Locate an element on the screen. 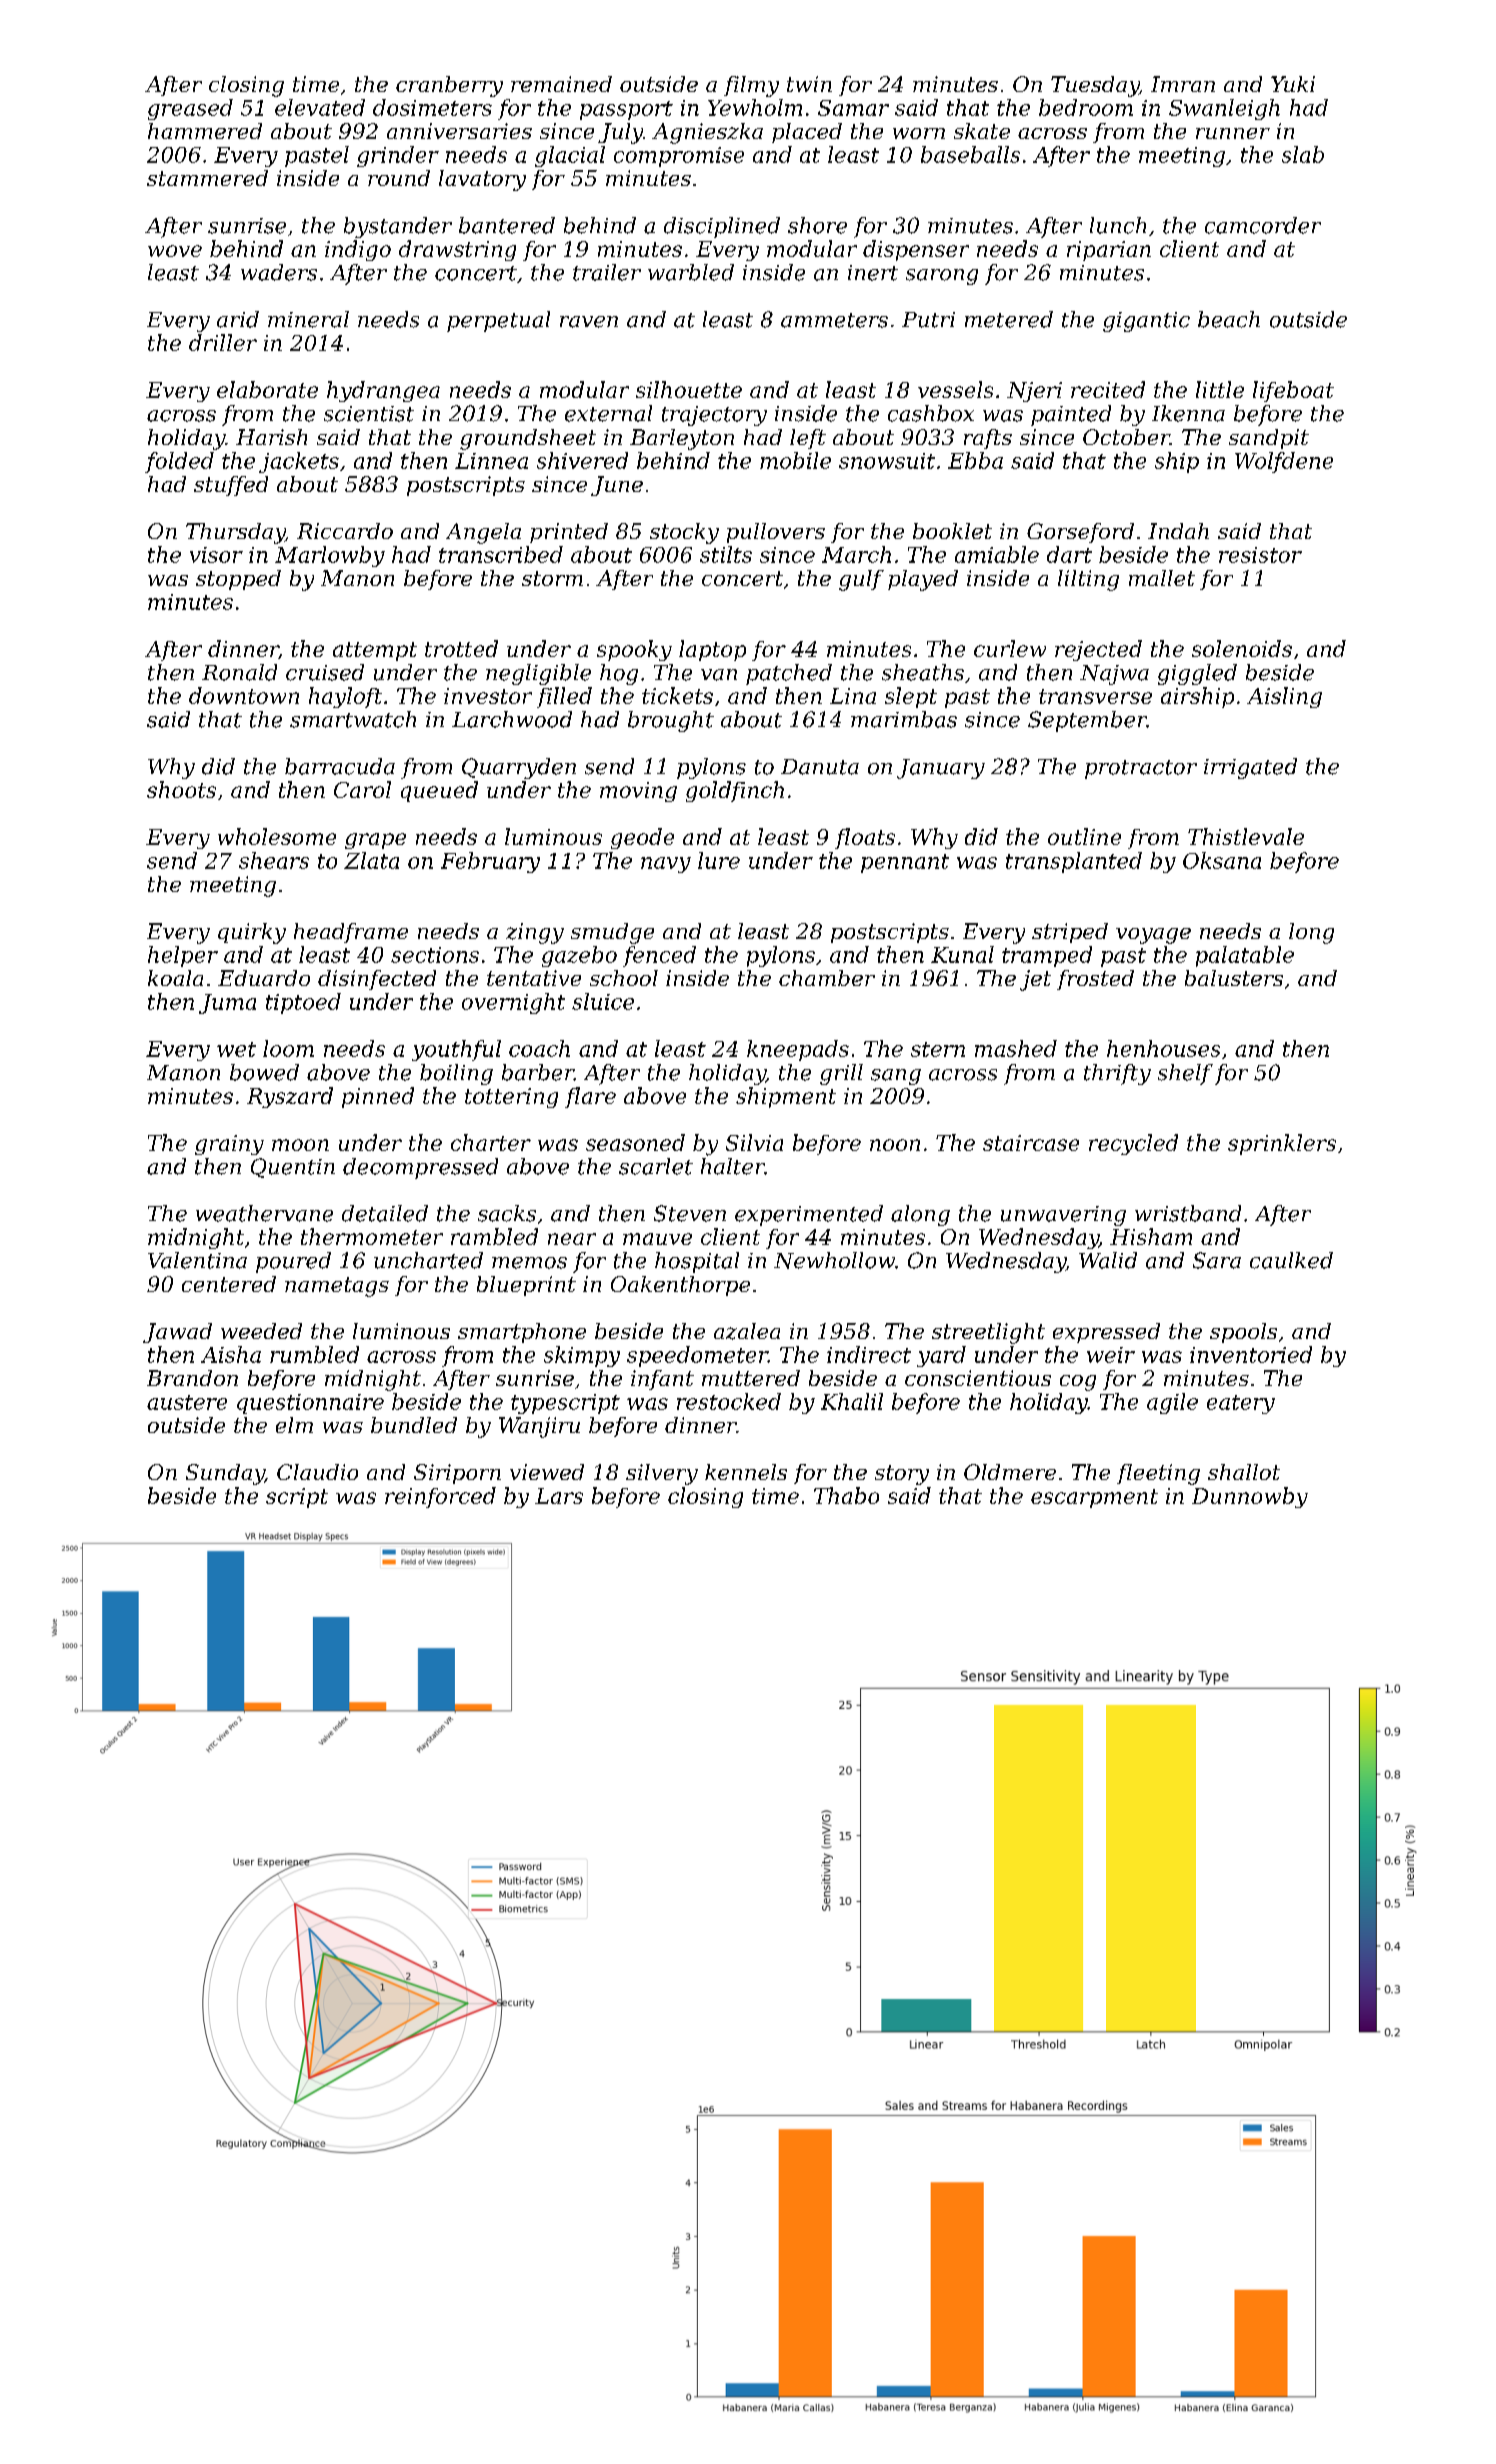  loom is located at coordinates (288, 1048).
